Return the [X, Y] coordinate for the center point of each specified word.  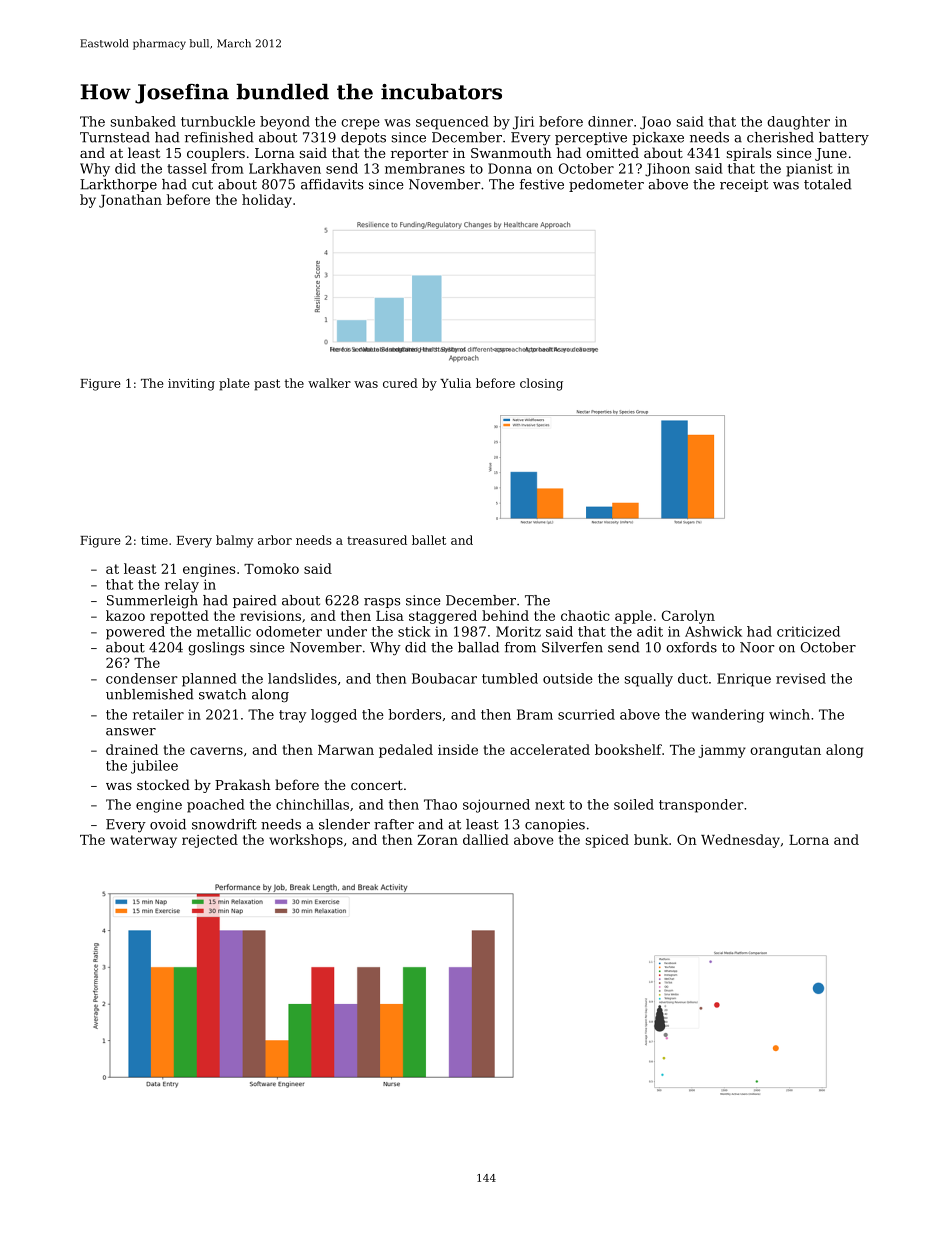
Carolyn [688, 617]
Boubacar [444, 678]
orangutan [785, 751]
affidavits [332, 184]
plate [234, 384]
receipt [744, 185]
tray [292, 716]
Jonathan [130, 201]
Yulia [455, 383]
